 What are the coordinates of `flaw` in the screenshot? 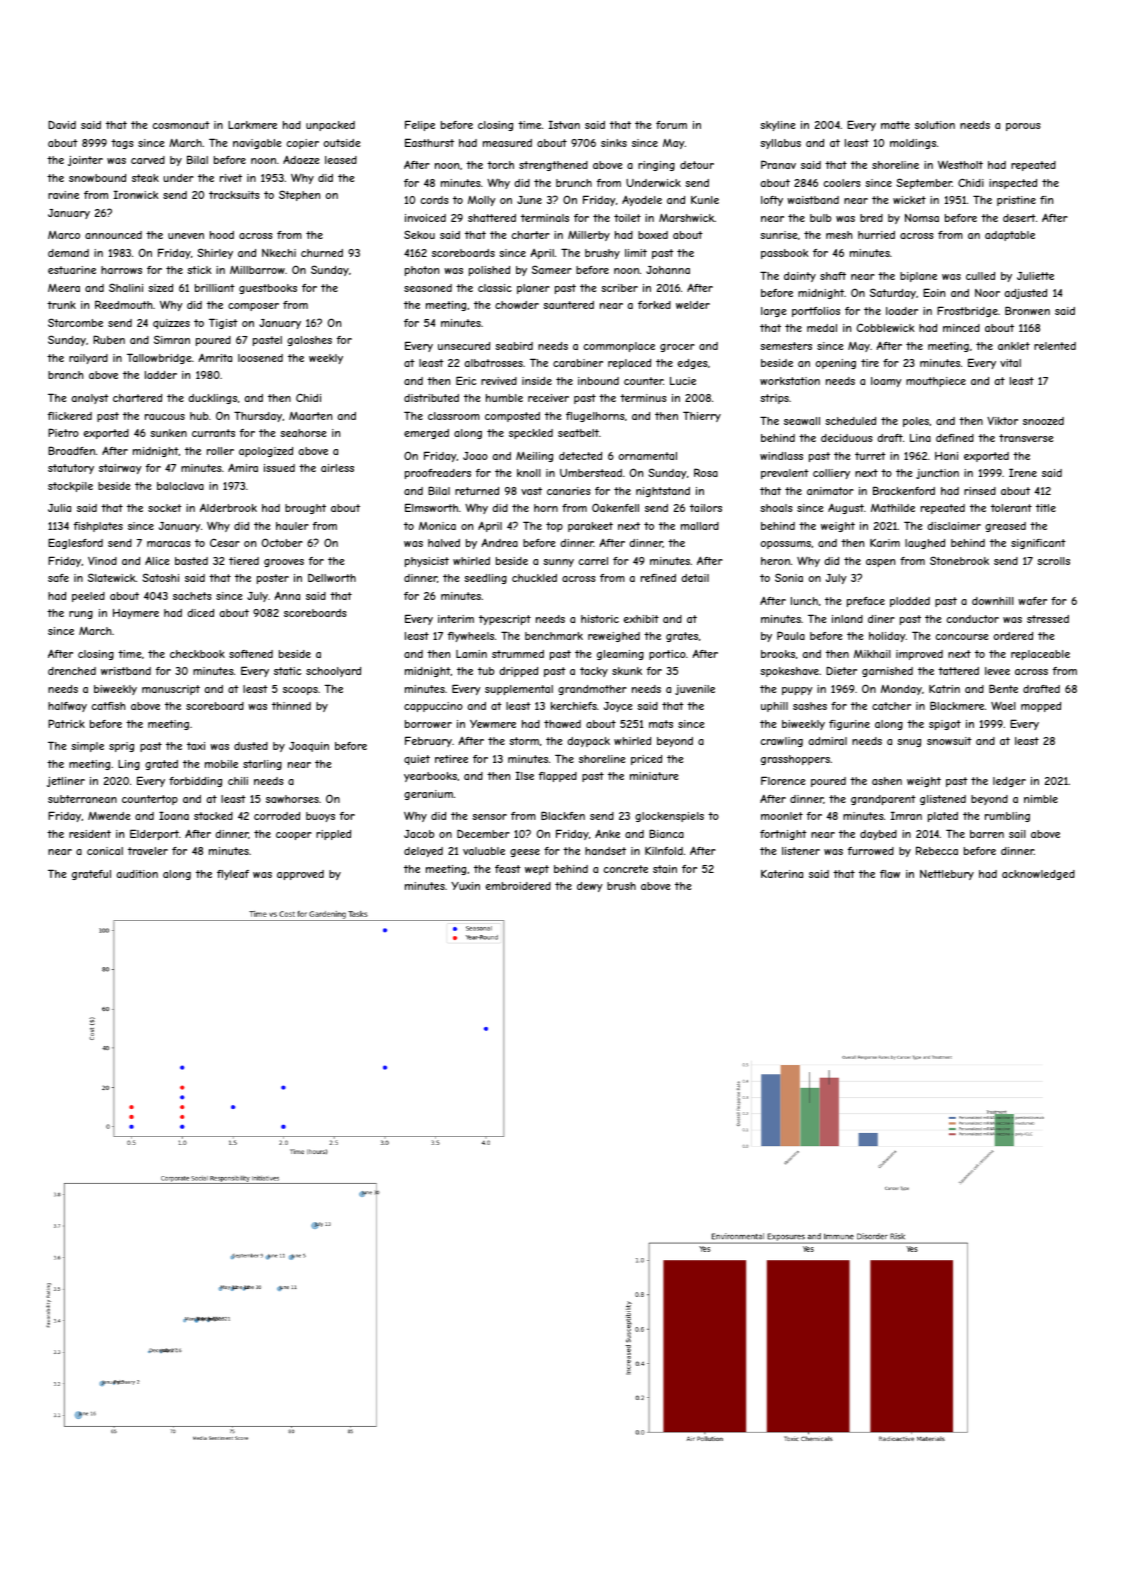 It's located at (890, 874).
